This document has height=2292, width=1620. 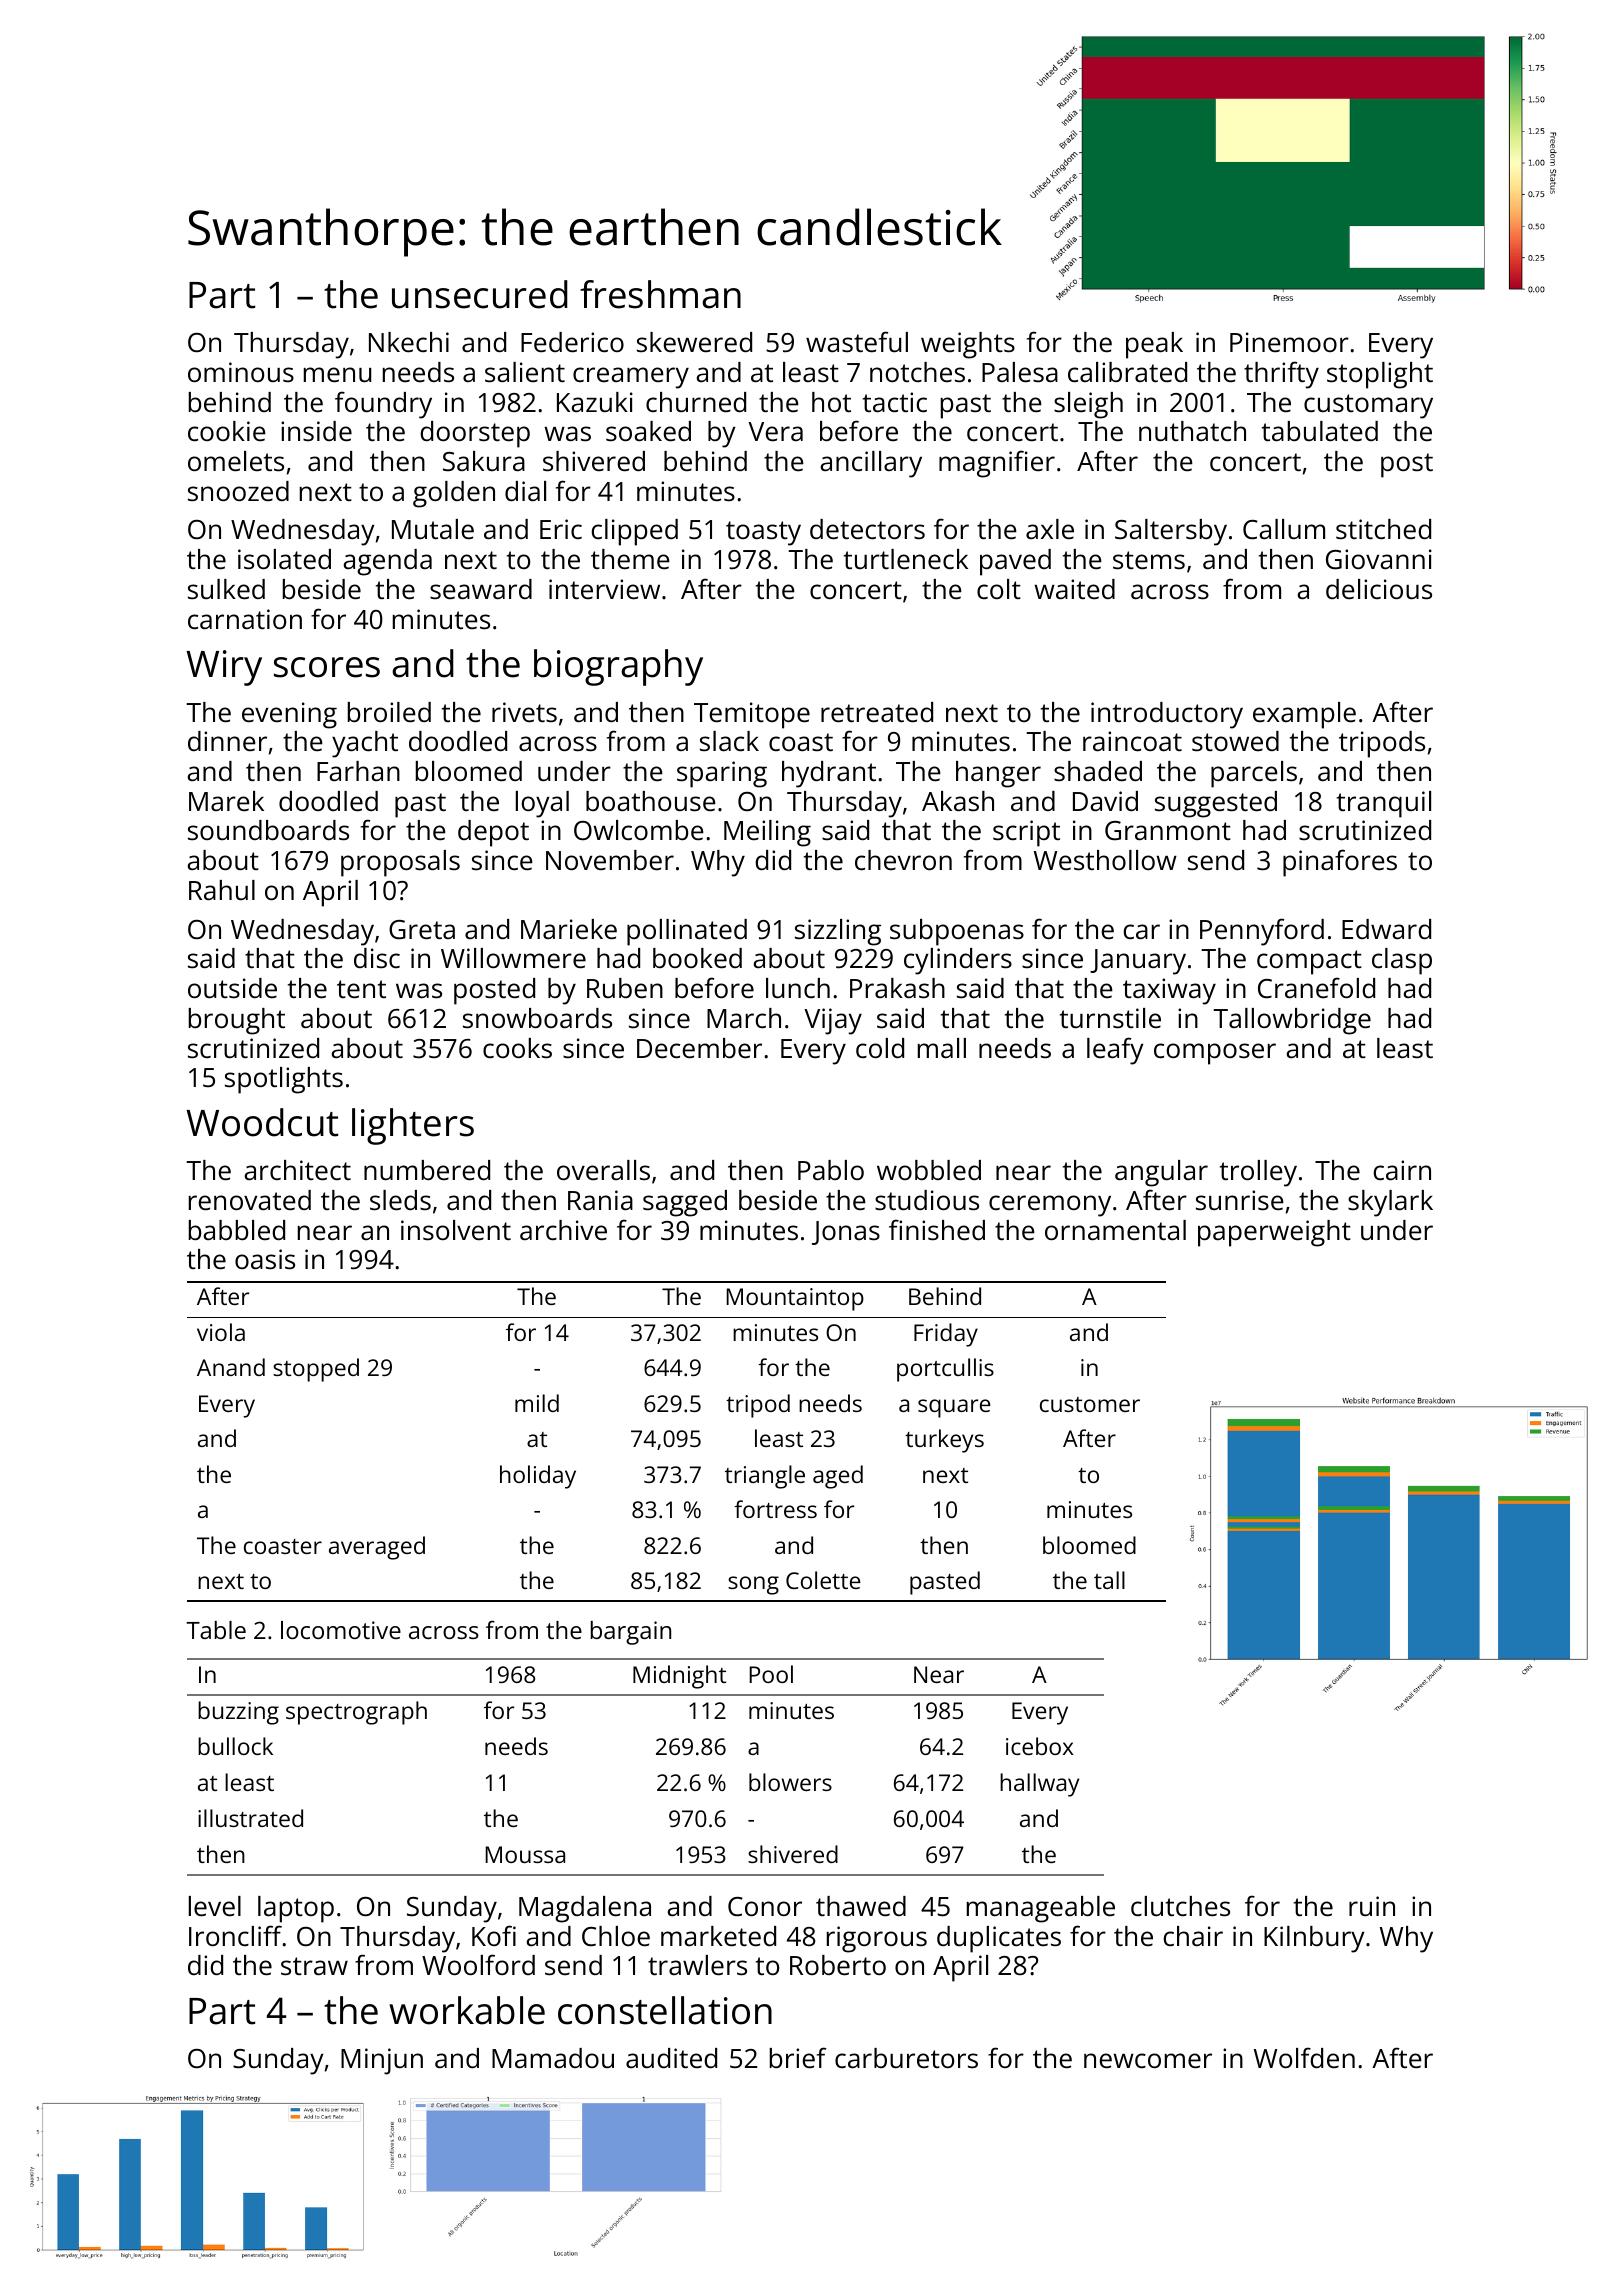 I want to click on icebox, so click(x=1040, y=1746).
